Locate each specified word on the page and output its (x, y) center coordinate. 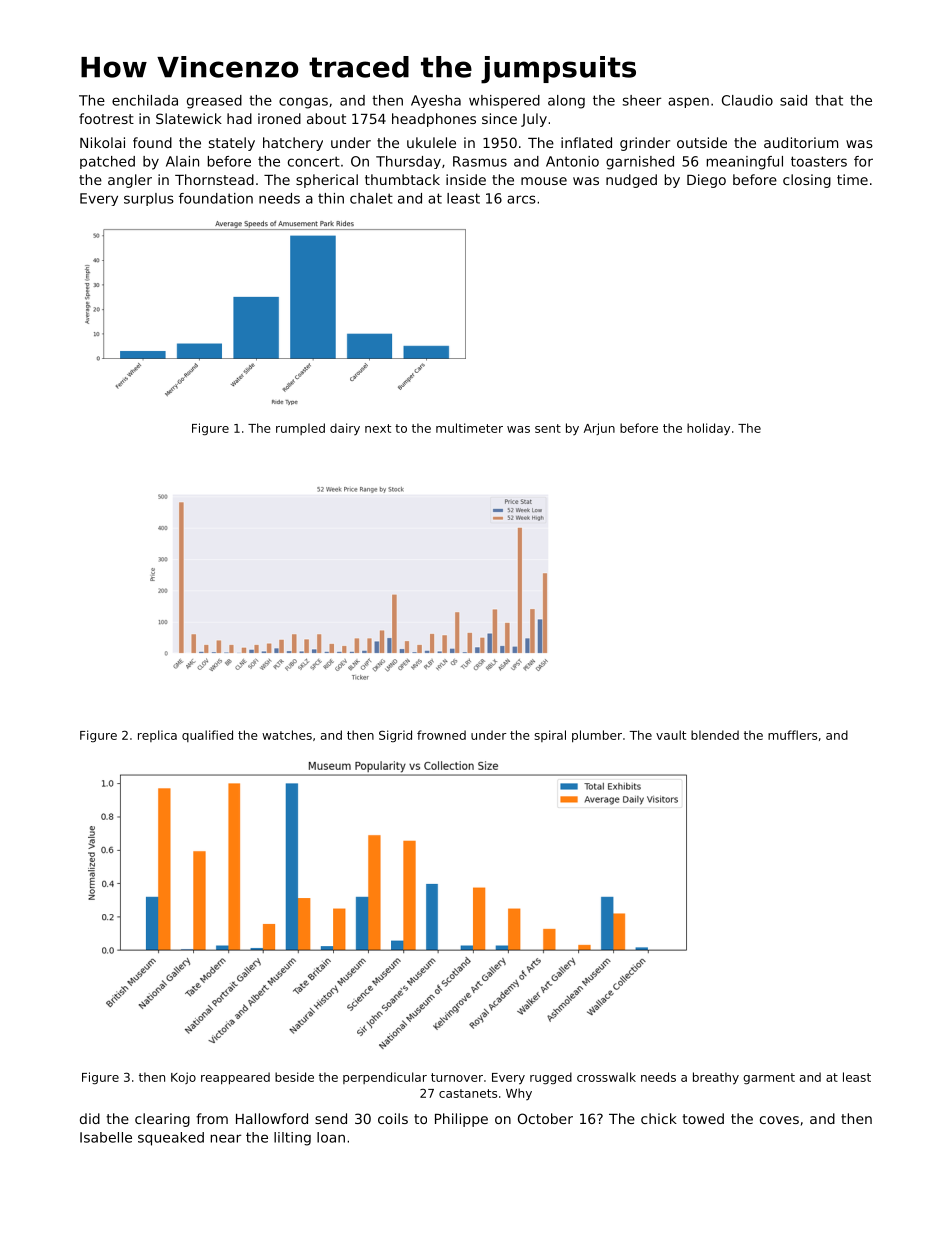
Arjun (599, 429)
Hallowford (272, 1118)
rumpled (300, 429)
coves (779, 1120)
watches (287, 735)
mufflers (792, 735)
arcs (521, 199)
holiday (708, 429)
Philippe (461, 1120)
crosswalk (606, 1077)
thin (331, 198)
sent (548, 428)
